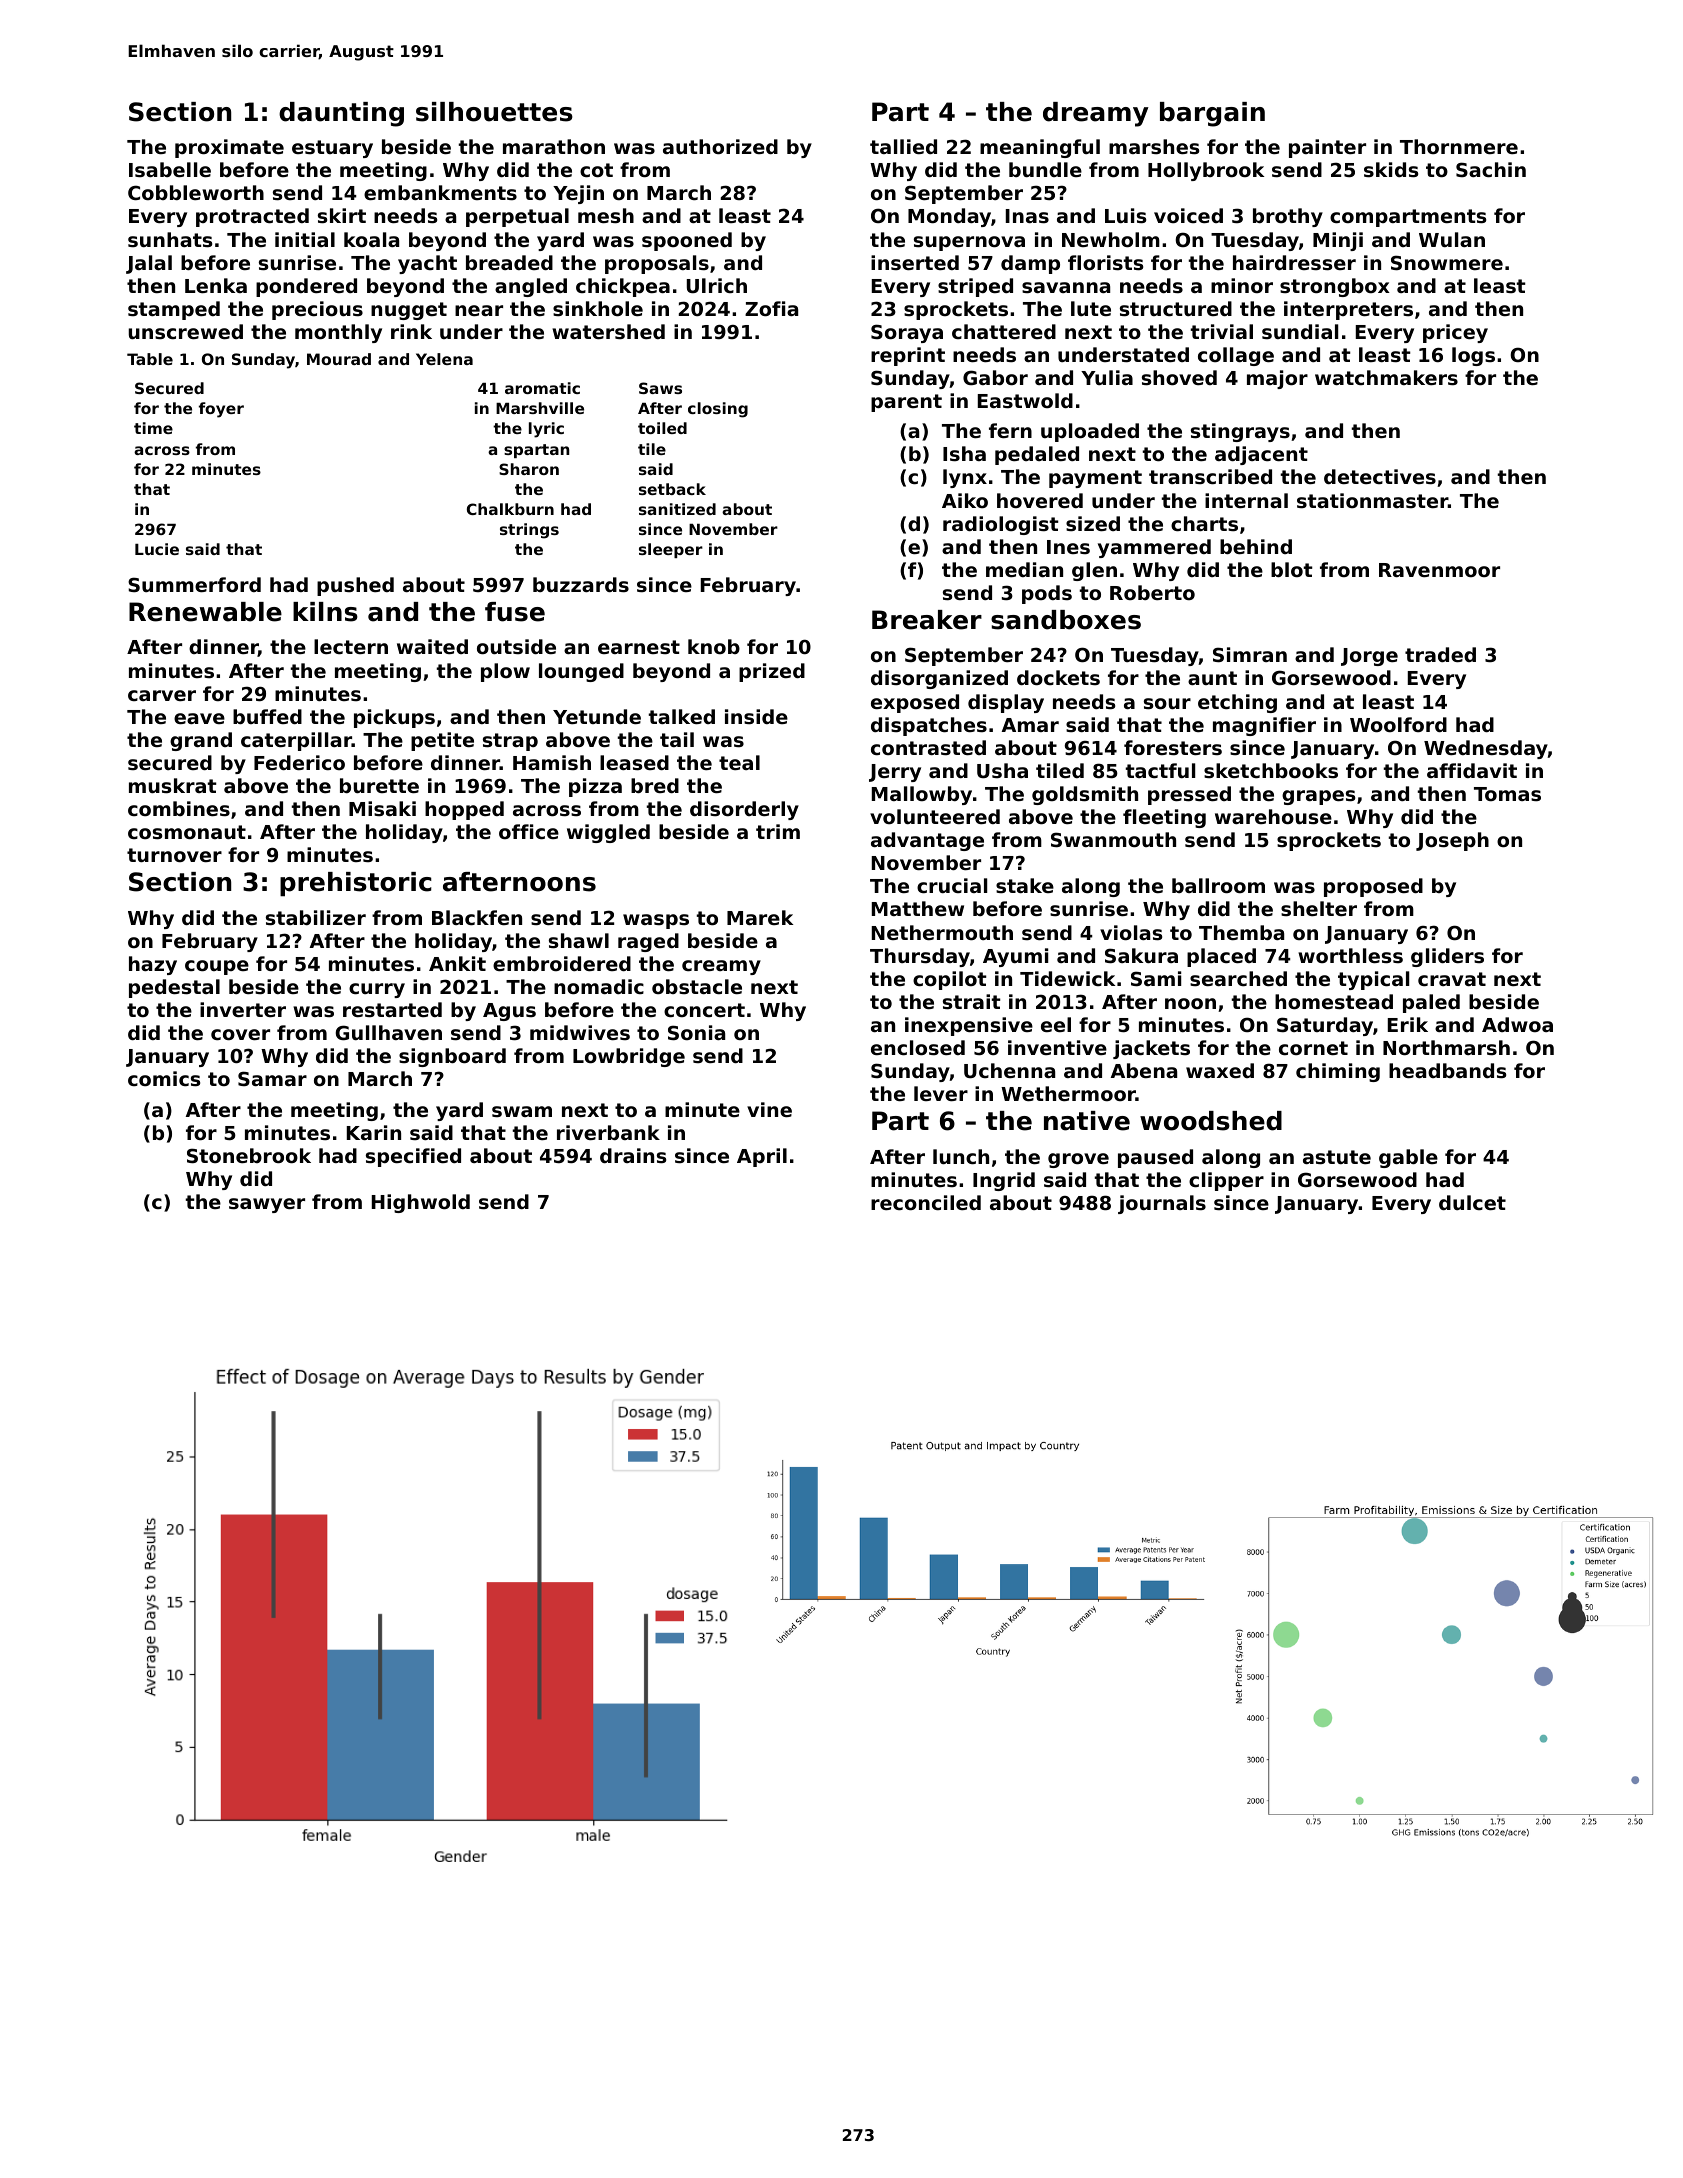 The image size is (1683, 2178). I want to click on detectives, so click(1380, 476).
